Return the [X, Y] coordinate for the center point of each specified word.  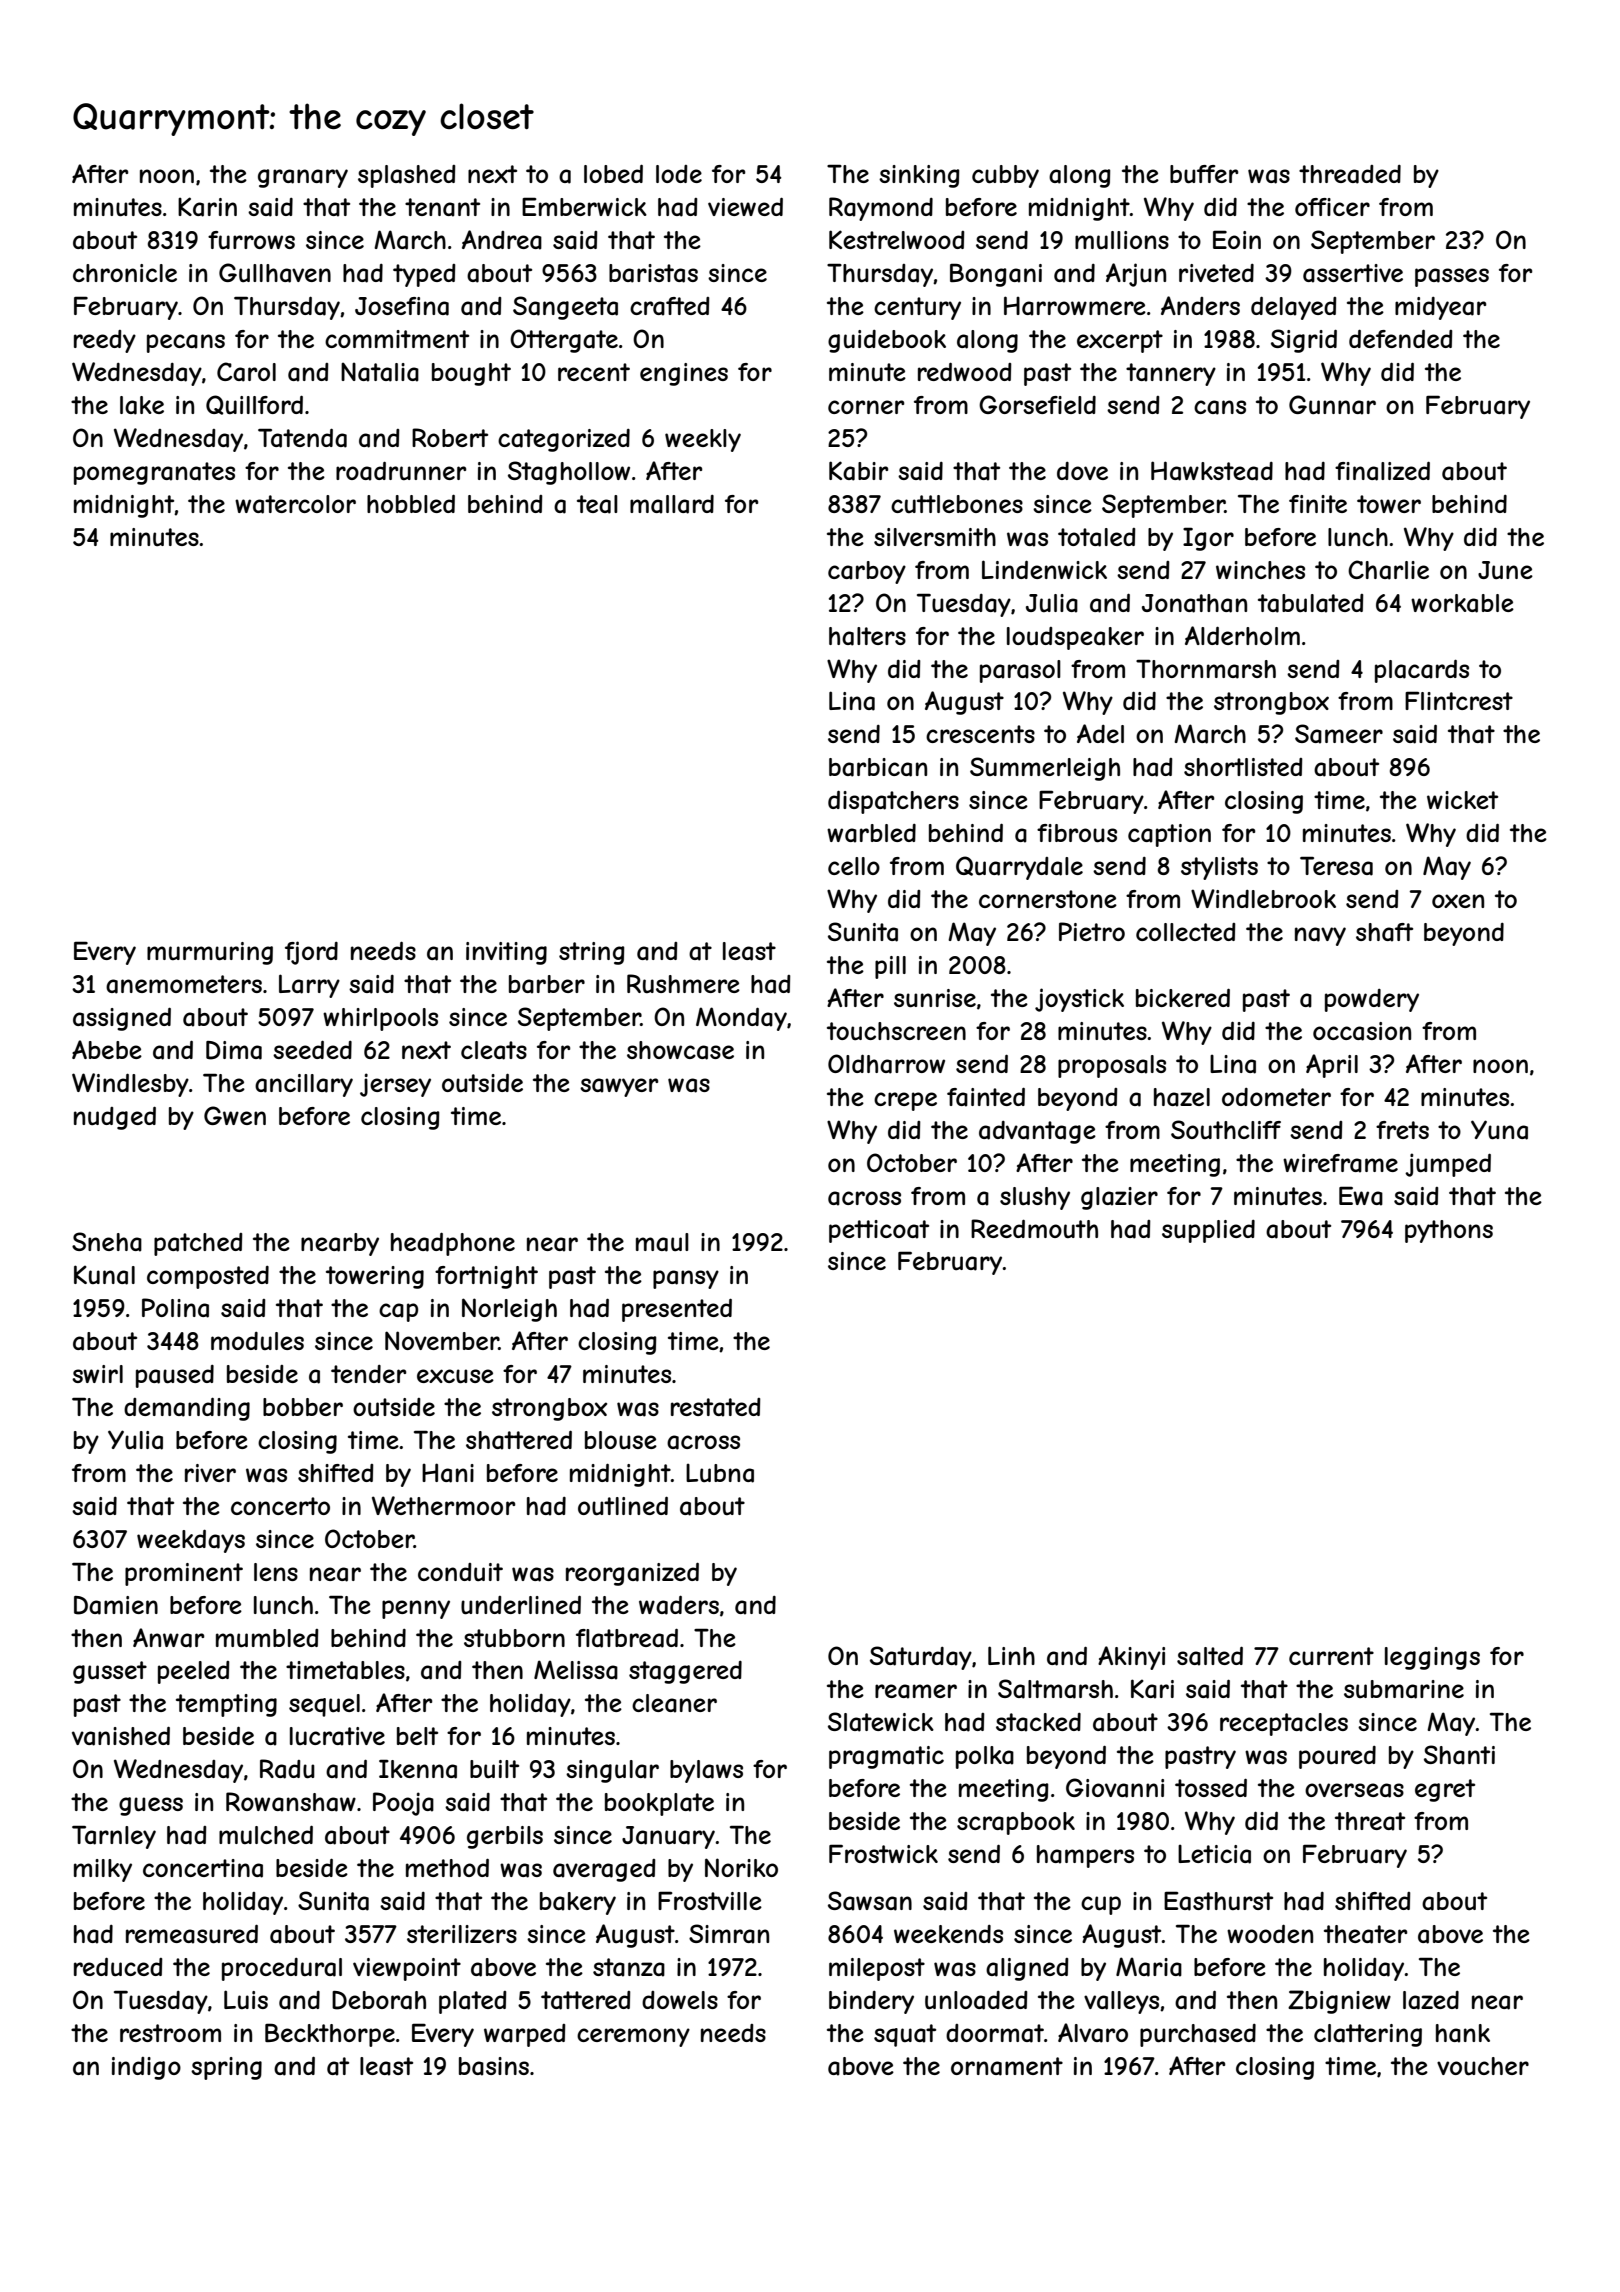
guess [151, 1806]
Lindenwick [1044, 569]
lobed [613, 173]
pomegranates [154, 473]
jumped [1448, 1165]
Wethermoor [443, 1505]
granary [303, 178]
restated [716, 1407]
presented [677, 1310]
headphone [453, 1244]
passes [1452, 277]
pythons [1449, 1231]
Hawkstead [1212, 471]
